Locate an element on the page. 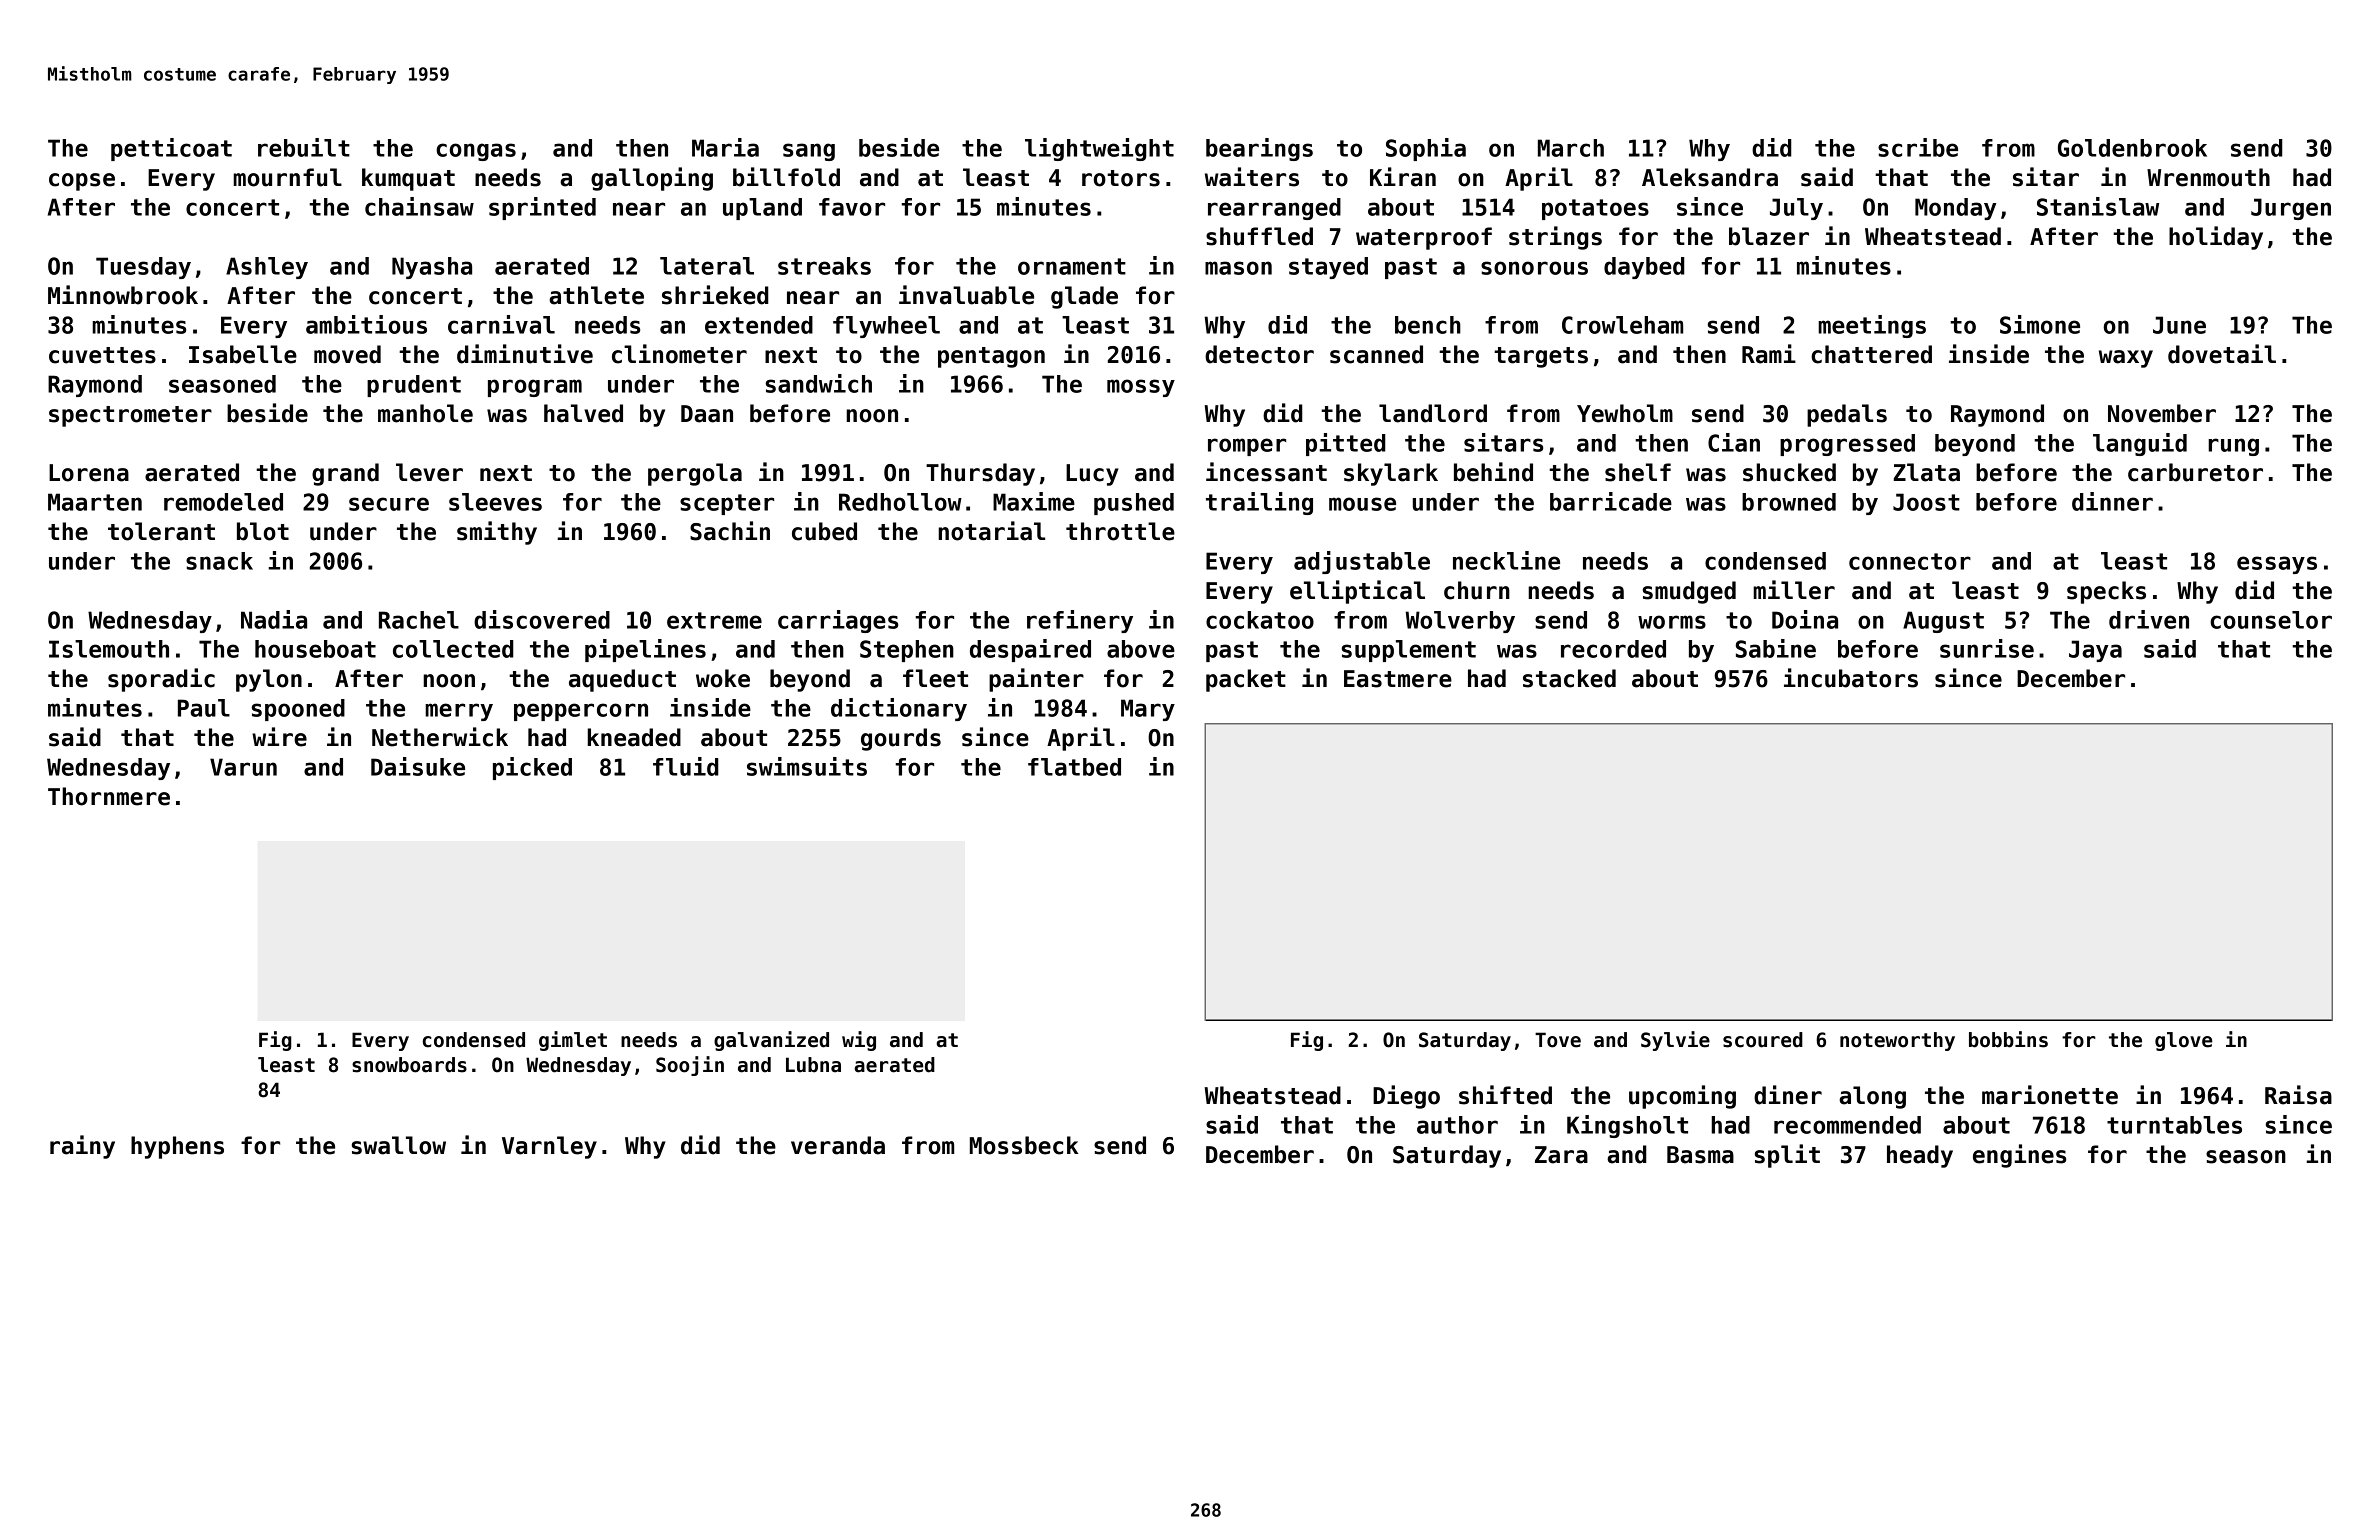  Rachel is located at coordinates (419, 620).
